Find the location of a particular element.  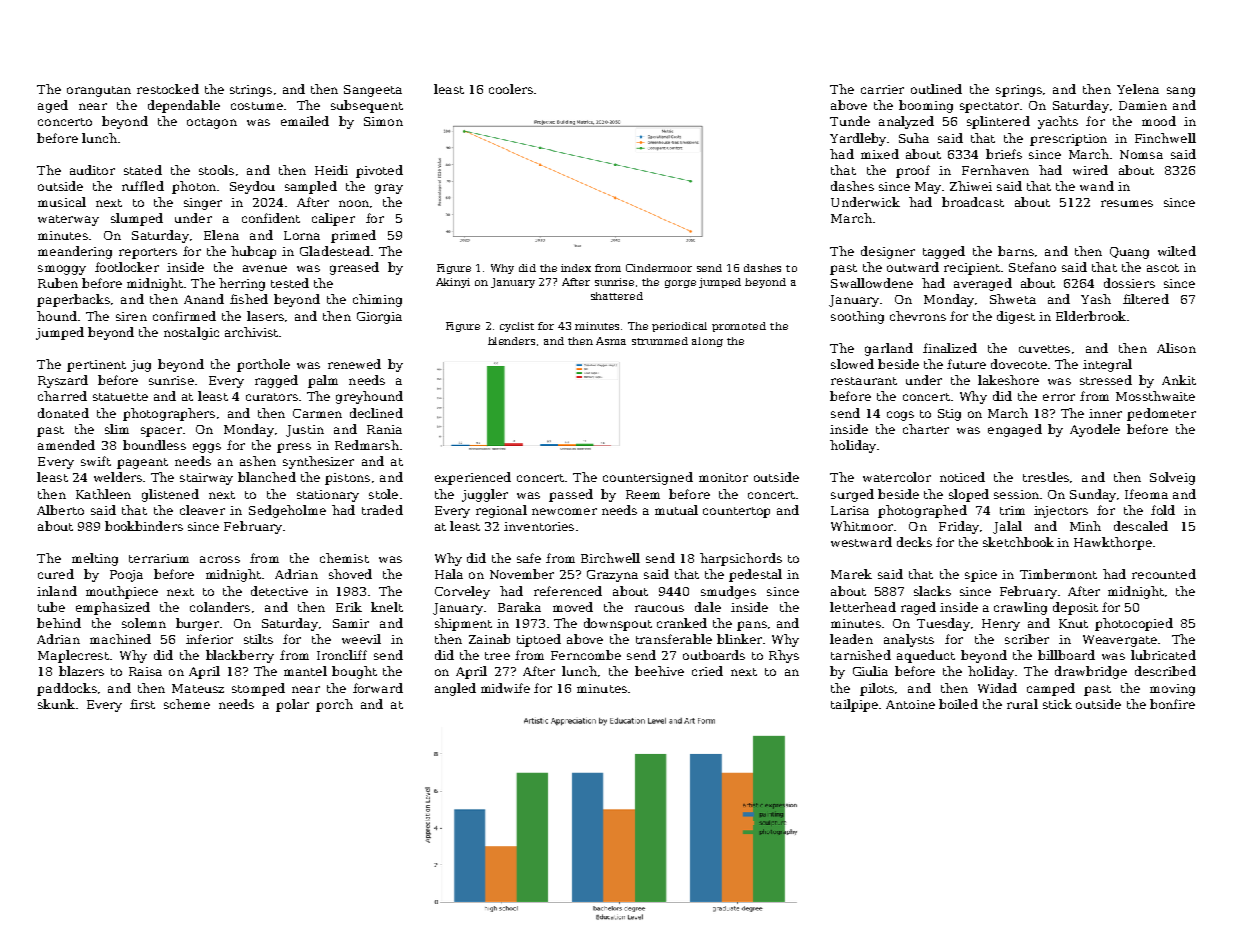

countertop is located at coordinates (736, 512).
